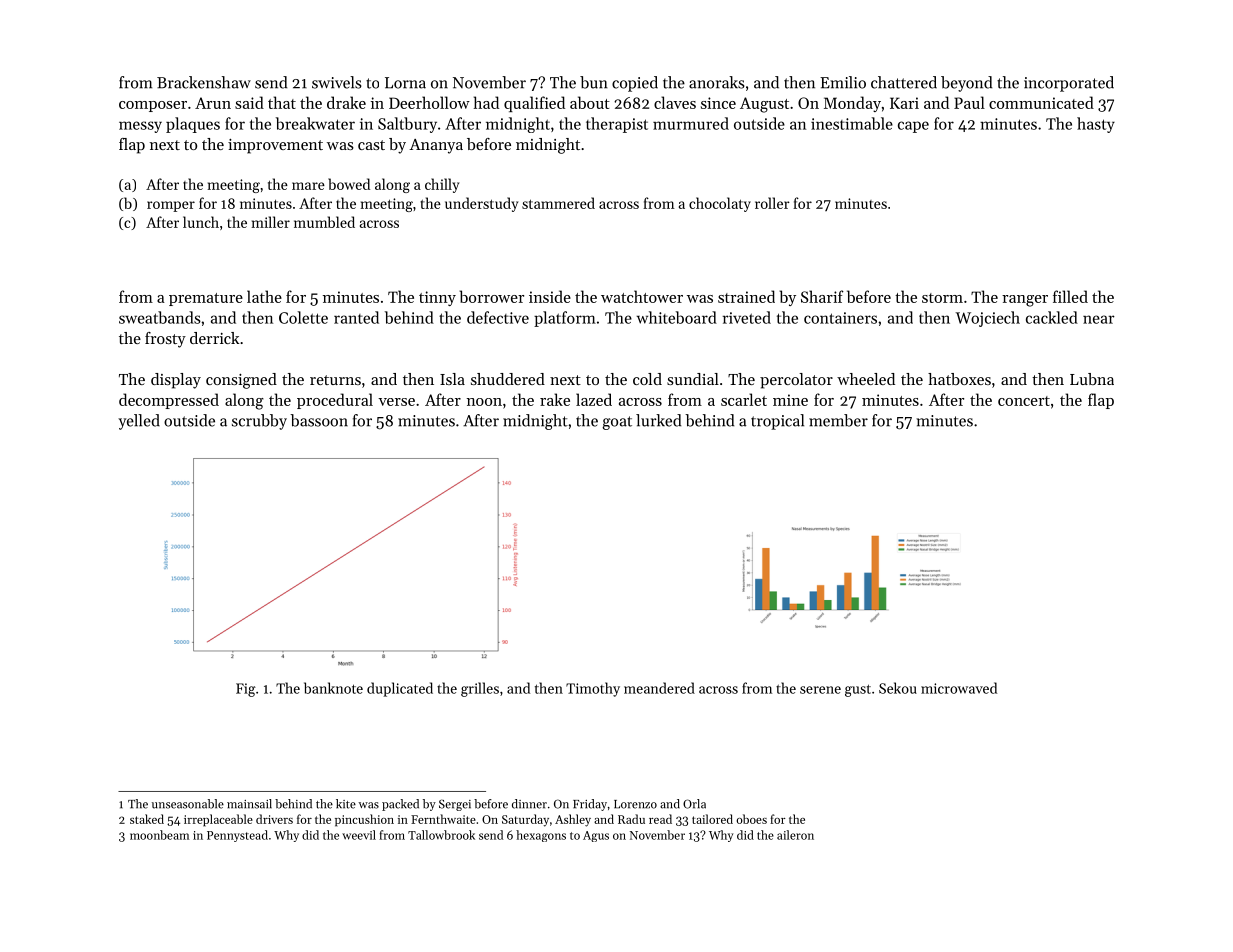 This page has height=952, width=1233. What do you see at coordinates (452, 379) in the page?
I see `Isla` at bounding box center [452, 379].
